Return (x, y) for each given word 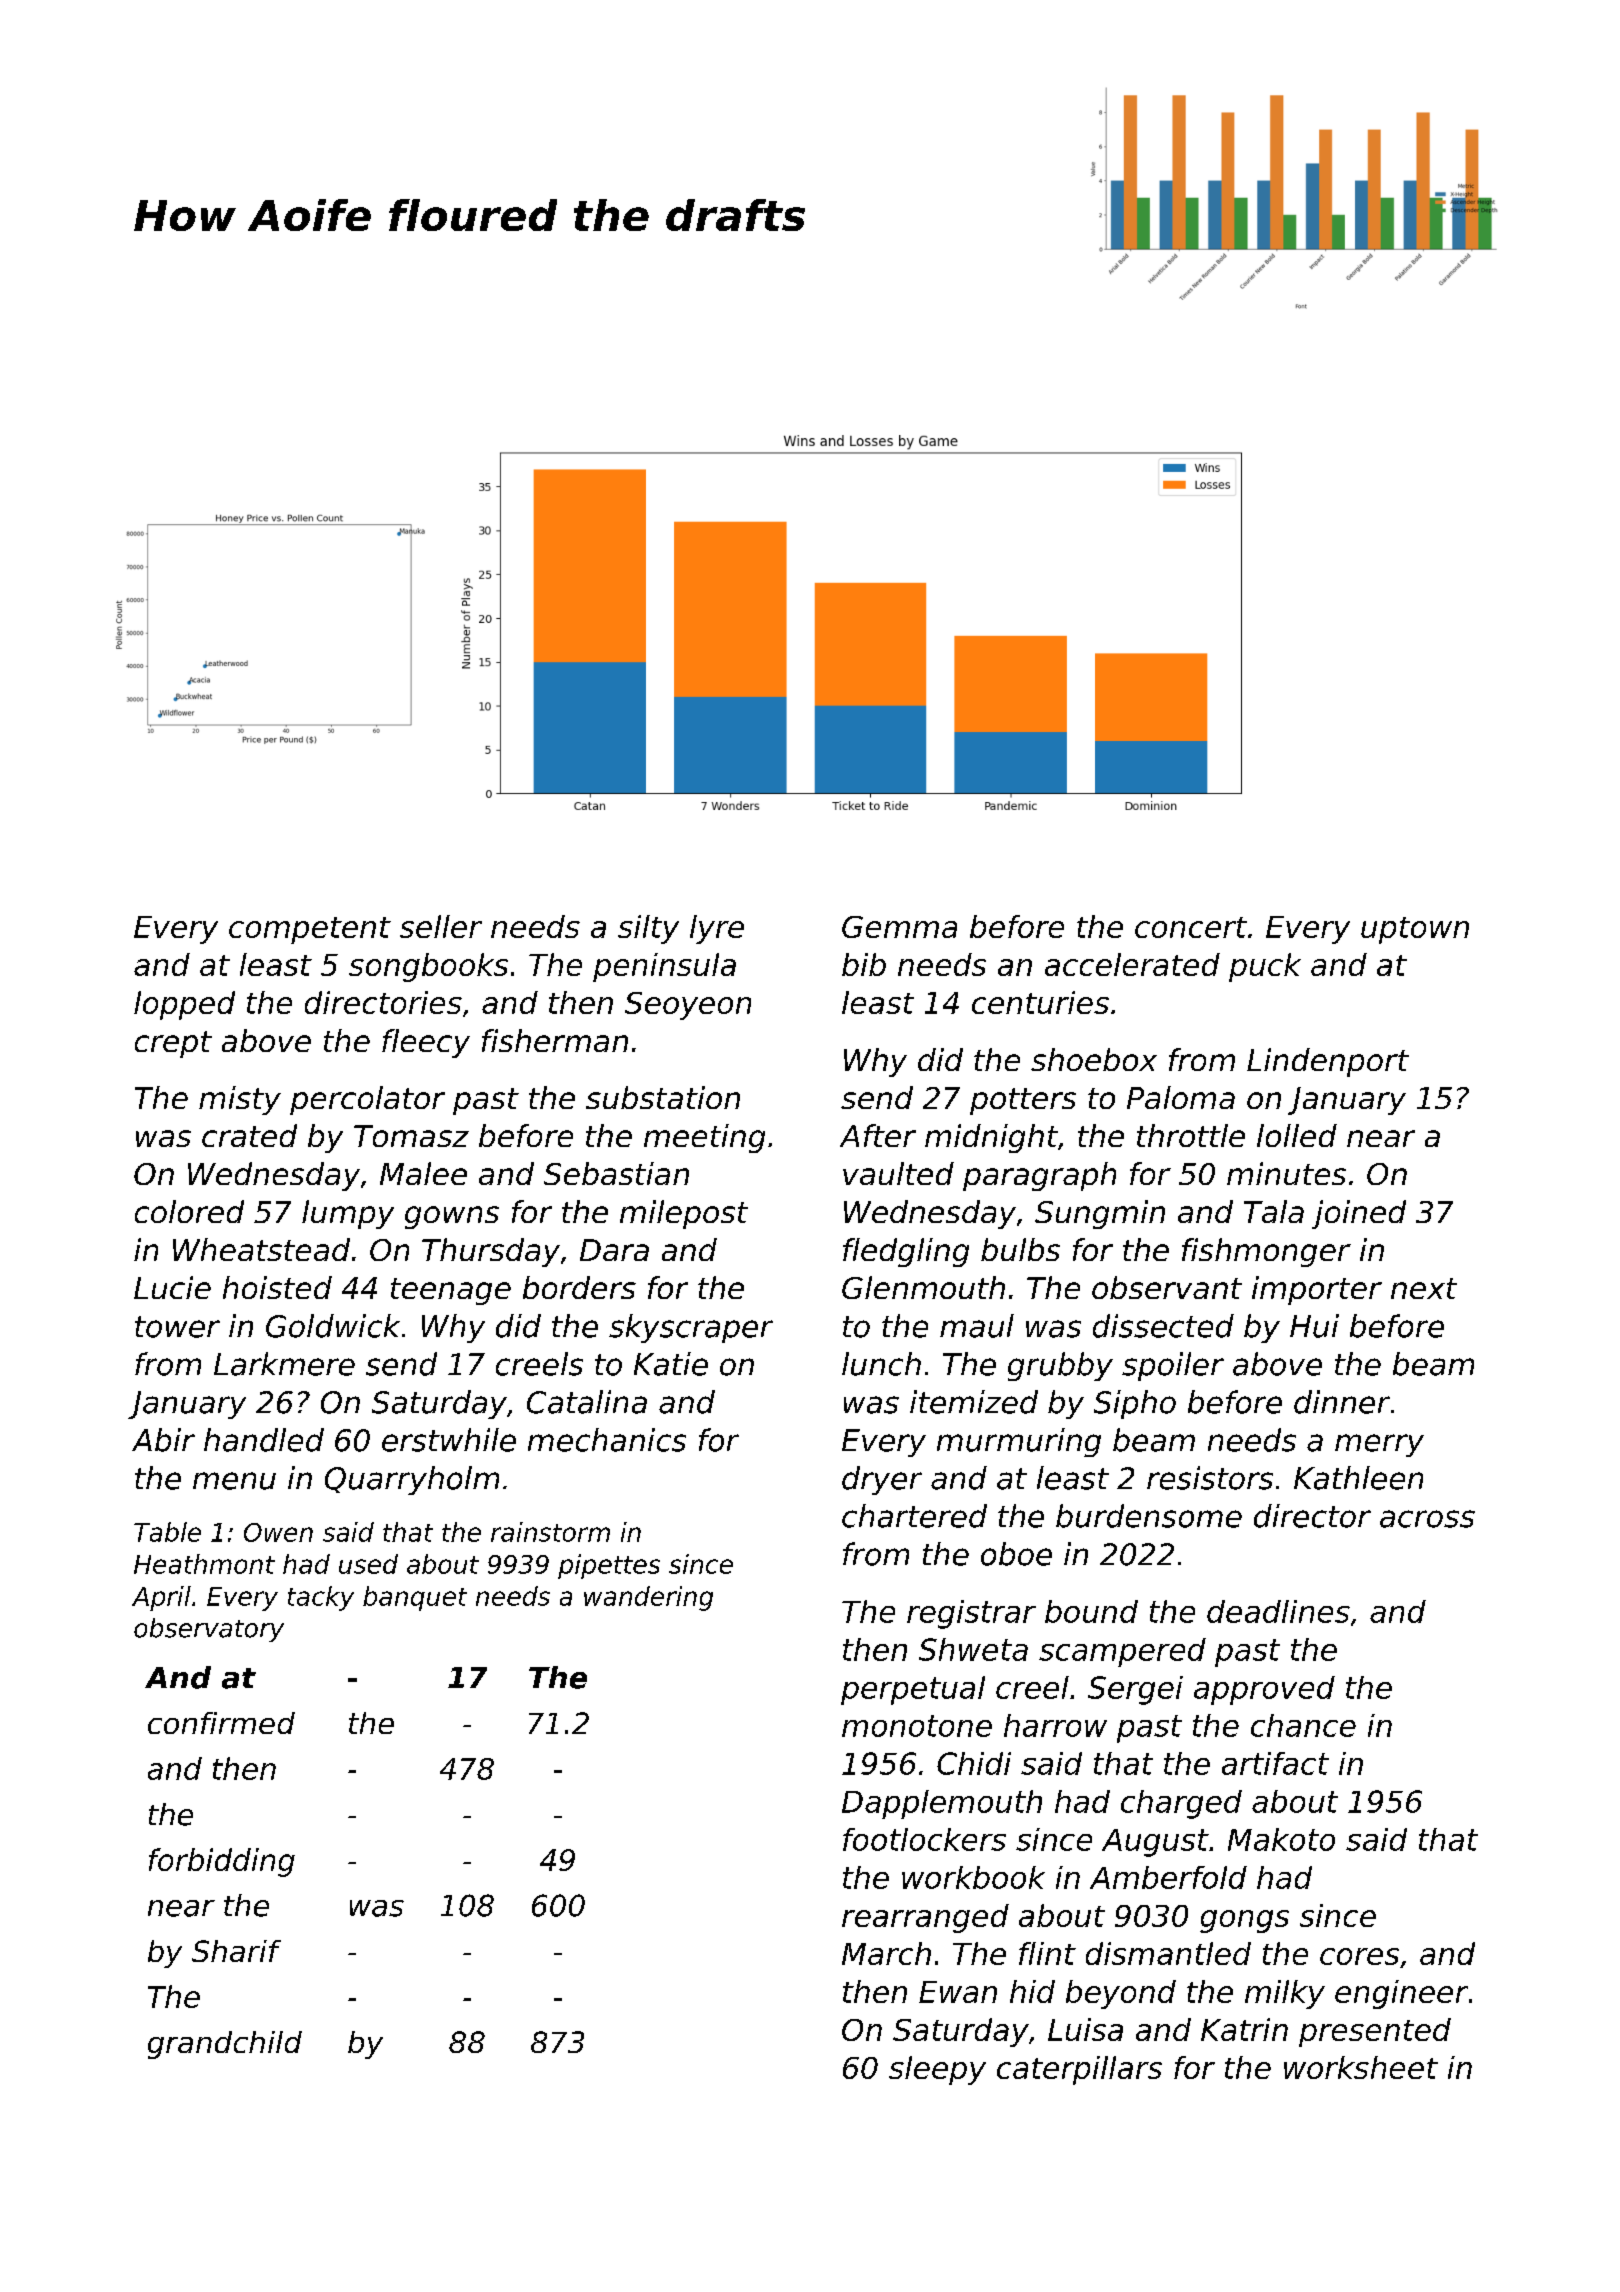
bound (1091, 1611)
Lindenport (1328, 1062)
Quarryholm (412, 1480)
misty (240, 1100)
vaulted (898, 1173)
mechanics (607, 1440)
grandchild (225, 2045)
